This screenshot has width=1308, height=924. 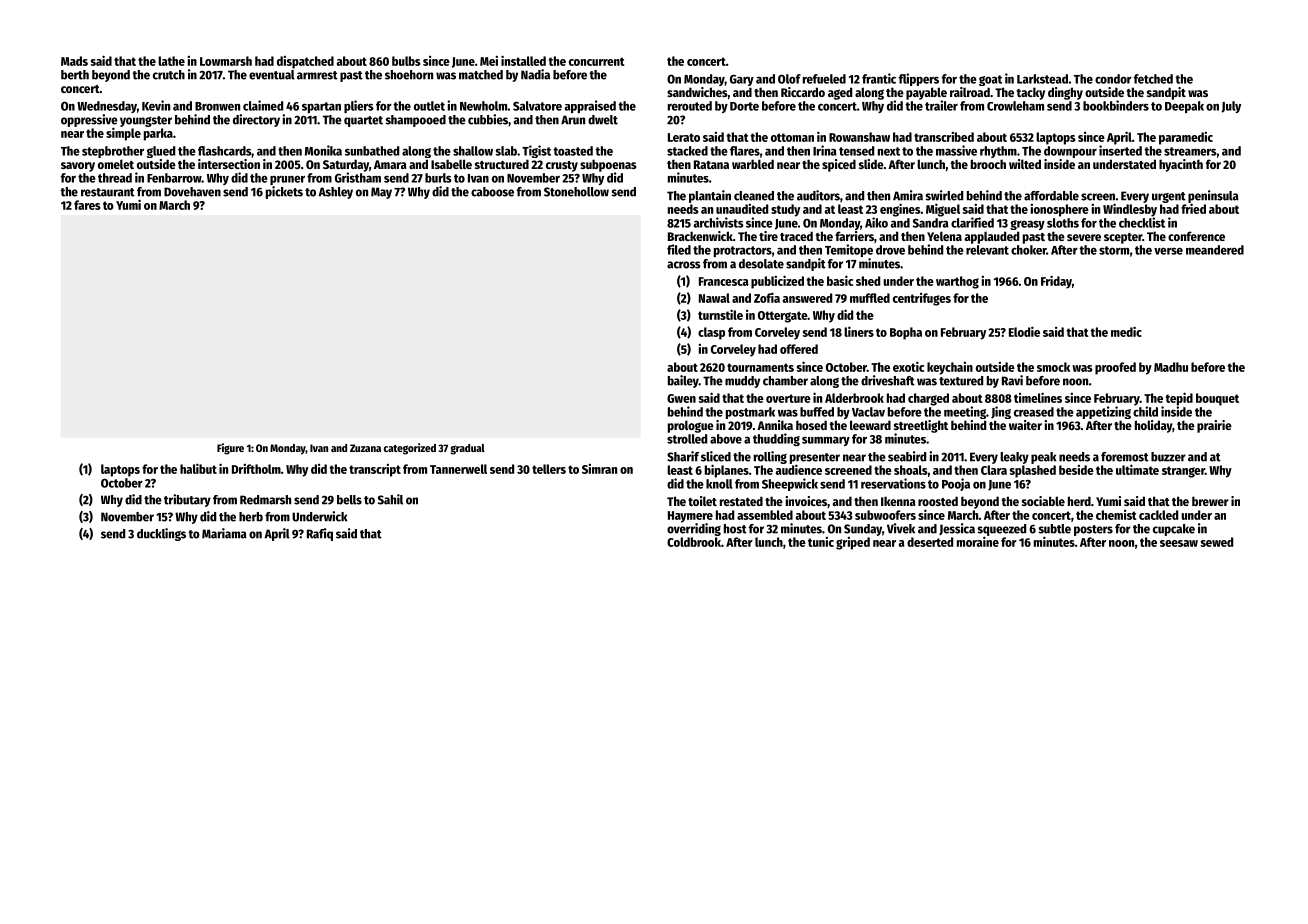 What do you see at coordinates (957, 282) in the screenshot?
I see `warthog` at bounding box center [957, 282].
